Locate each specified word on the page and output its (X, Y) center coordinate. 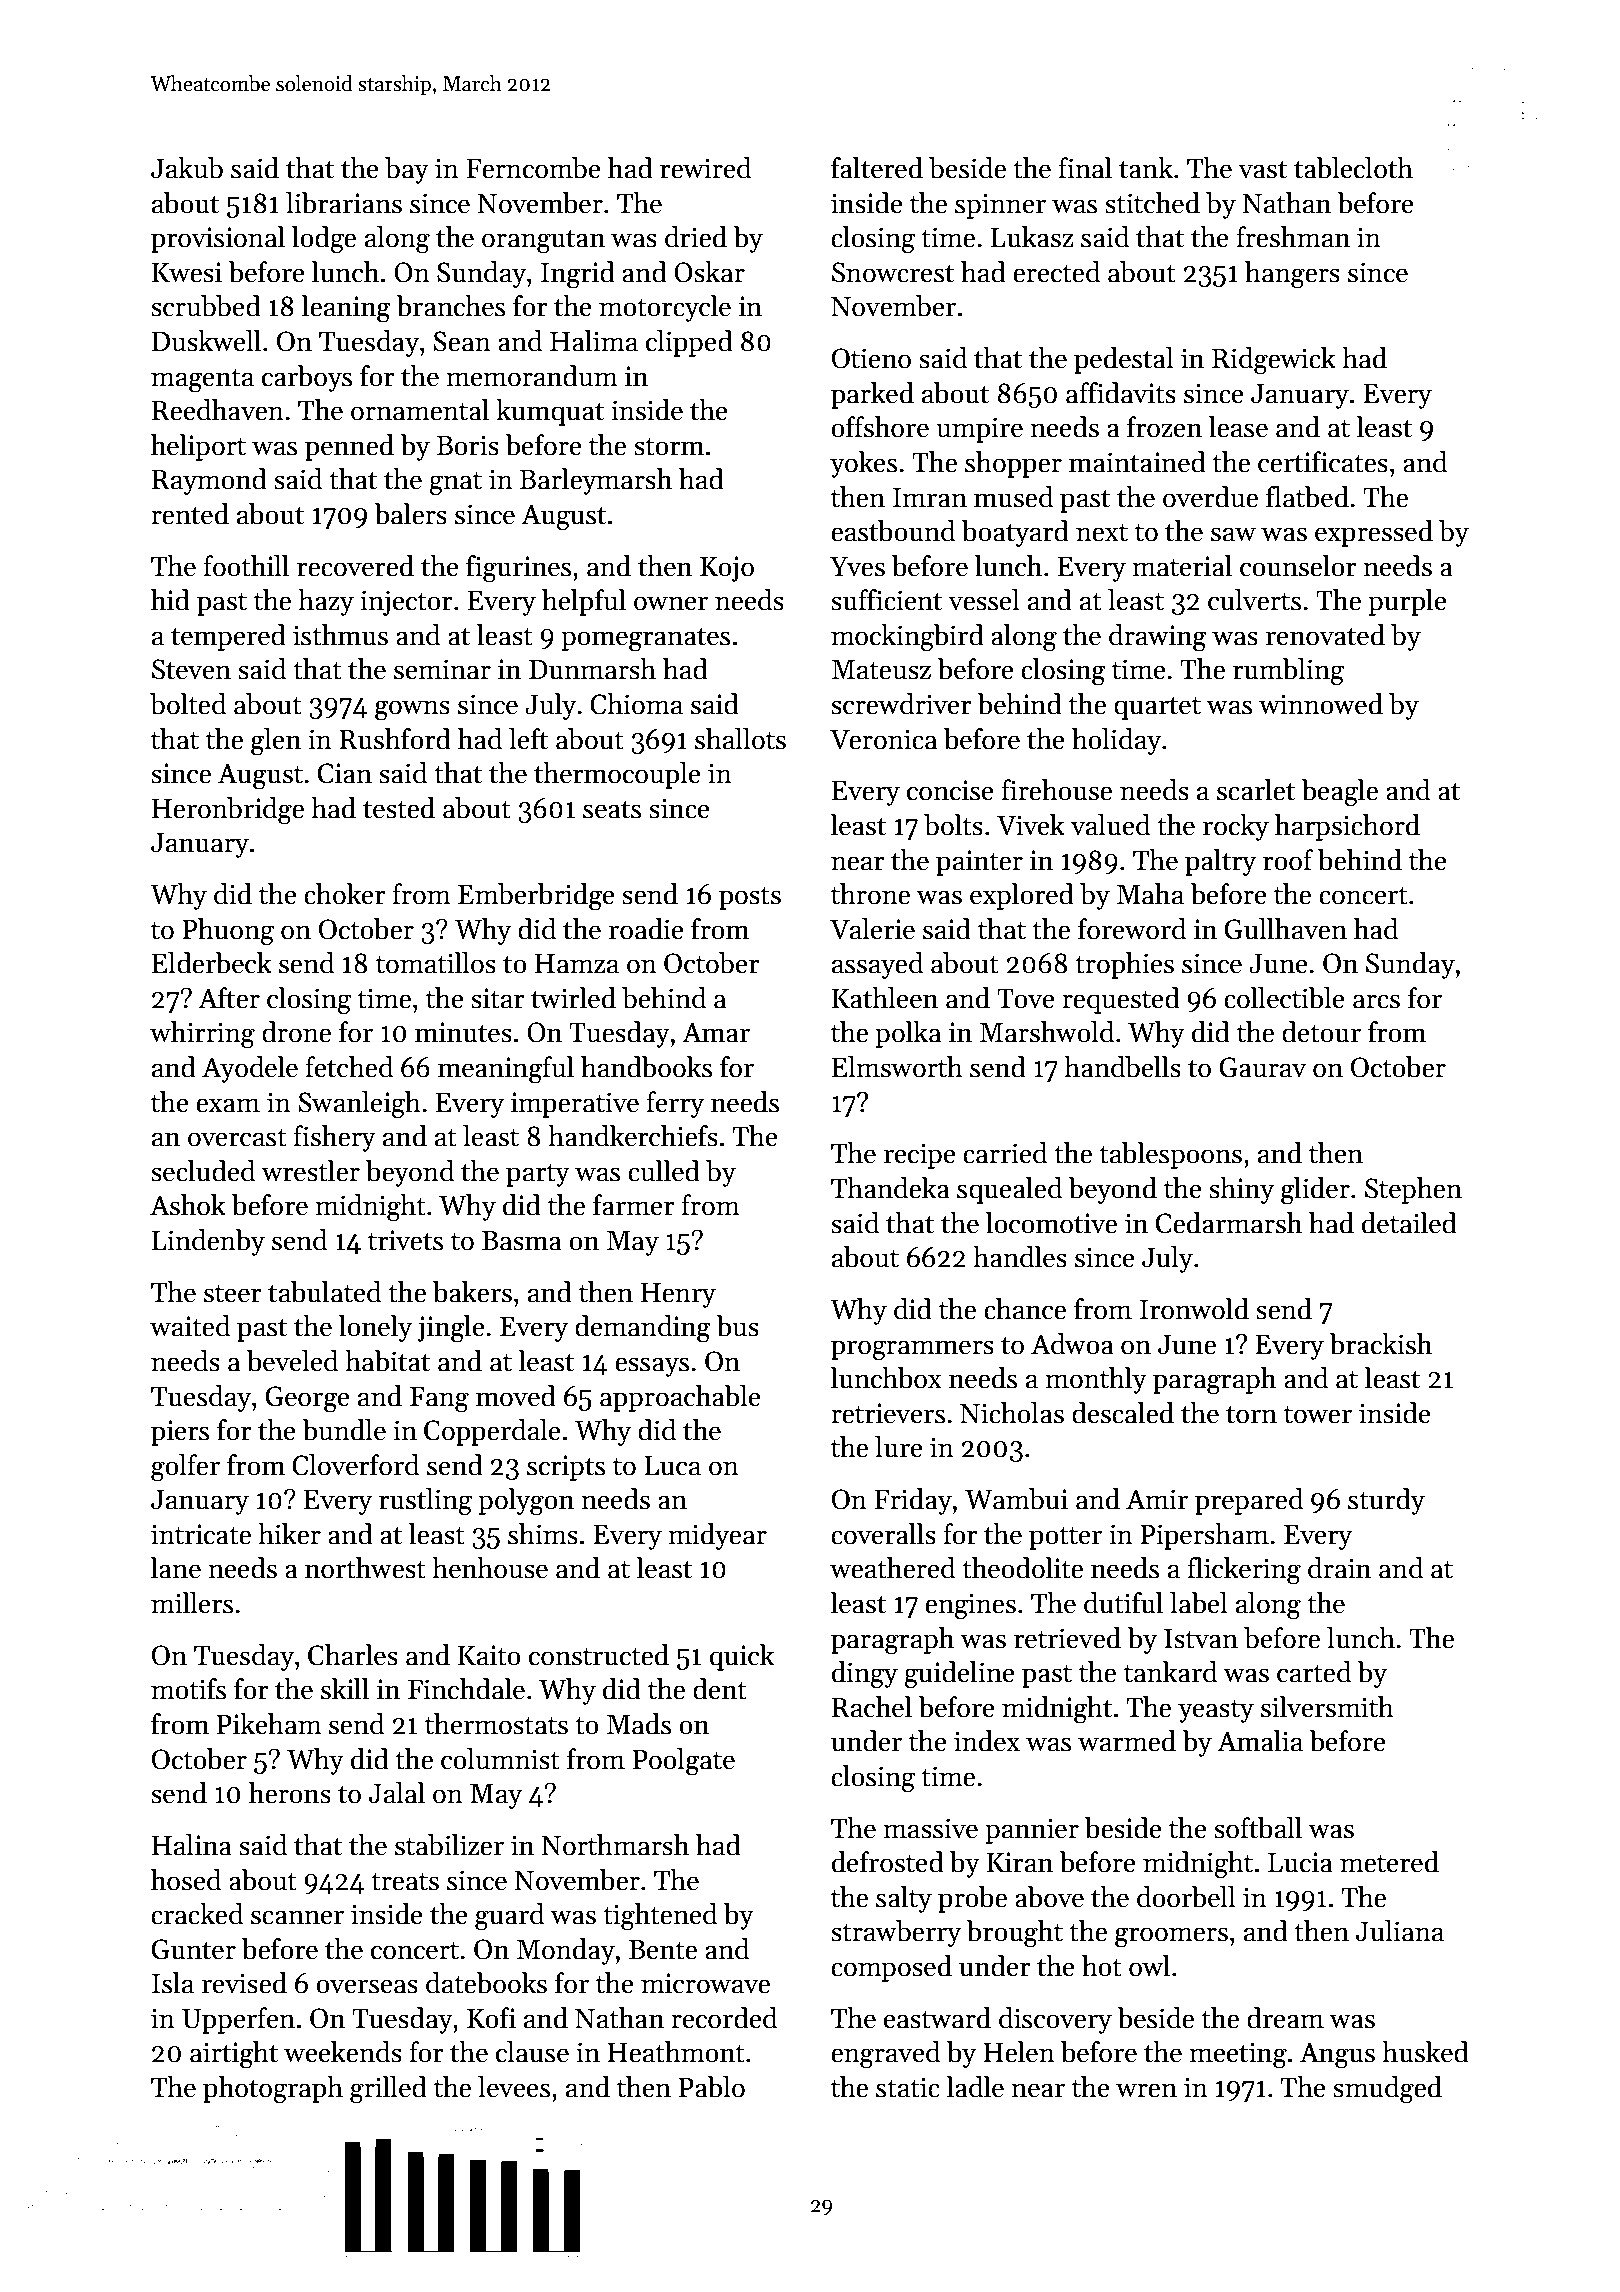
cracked (197, 1914)
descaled (1123, 1413)
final (1085, 168)
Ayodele (250, 1069)
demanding (643, 1329)
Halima (594, 341)
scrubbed (206, 306)
